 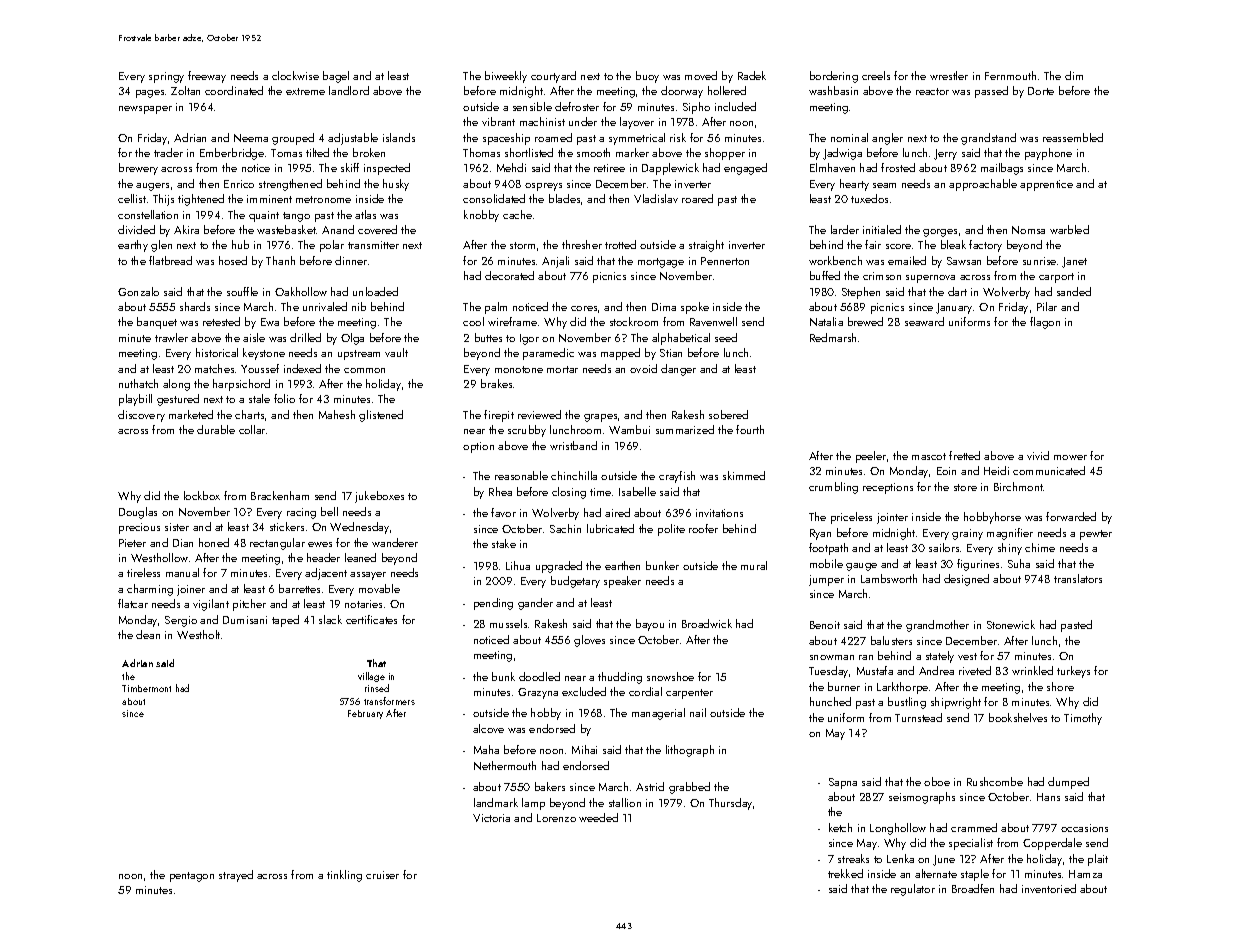 I want to click on cruiser, so click(x=382, y=875).
